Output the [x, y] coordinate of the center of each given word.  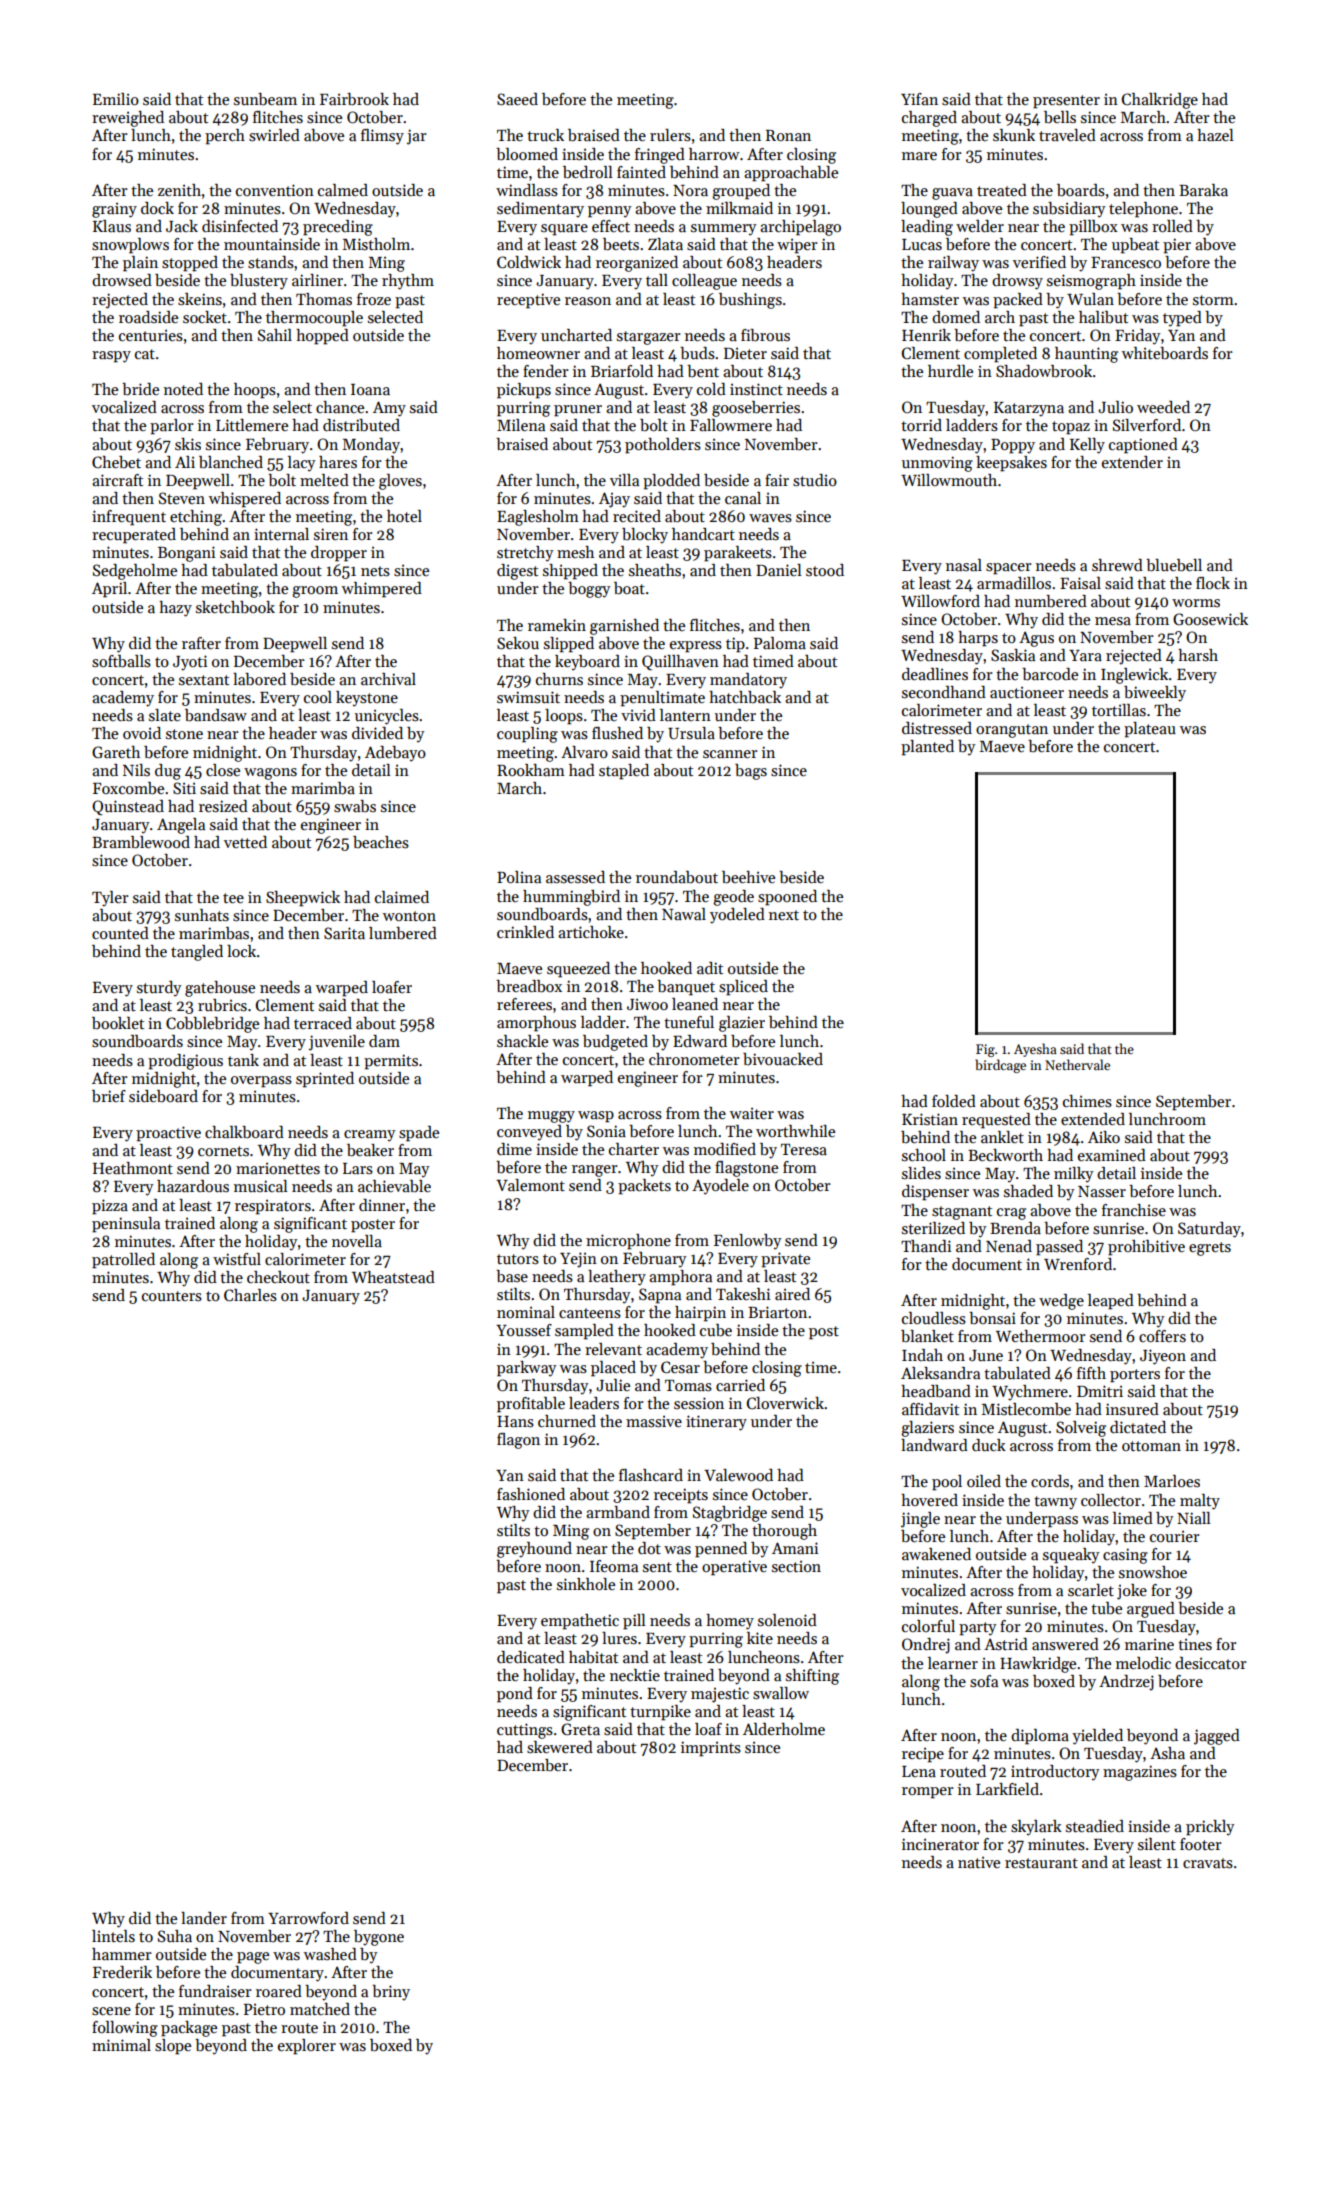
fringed [660, 156]
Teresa [804, 1149]
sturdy [159, 989]
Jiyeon [1163, 1357]
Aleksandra [940, 1373]
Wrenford [1078, 1264]
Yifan [919, 99]
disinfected [240, 226]
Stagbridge [730, 1514]
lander [204, 1918]
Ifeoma [614, 1566]
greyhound [534, 1550]
